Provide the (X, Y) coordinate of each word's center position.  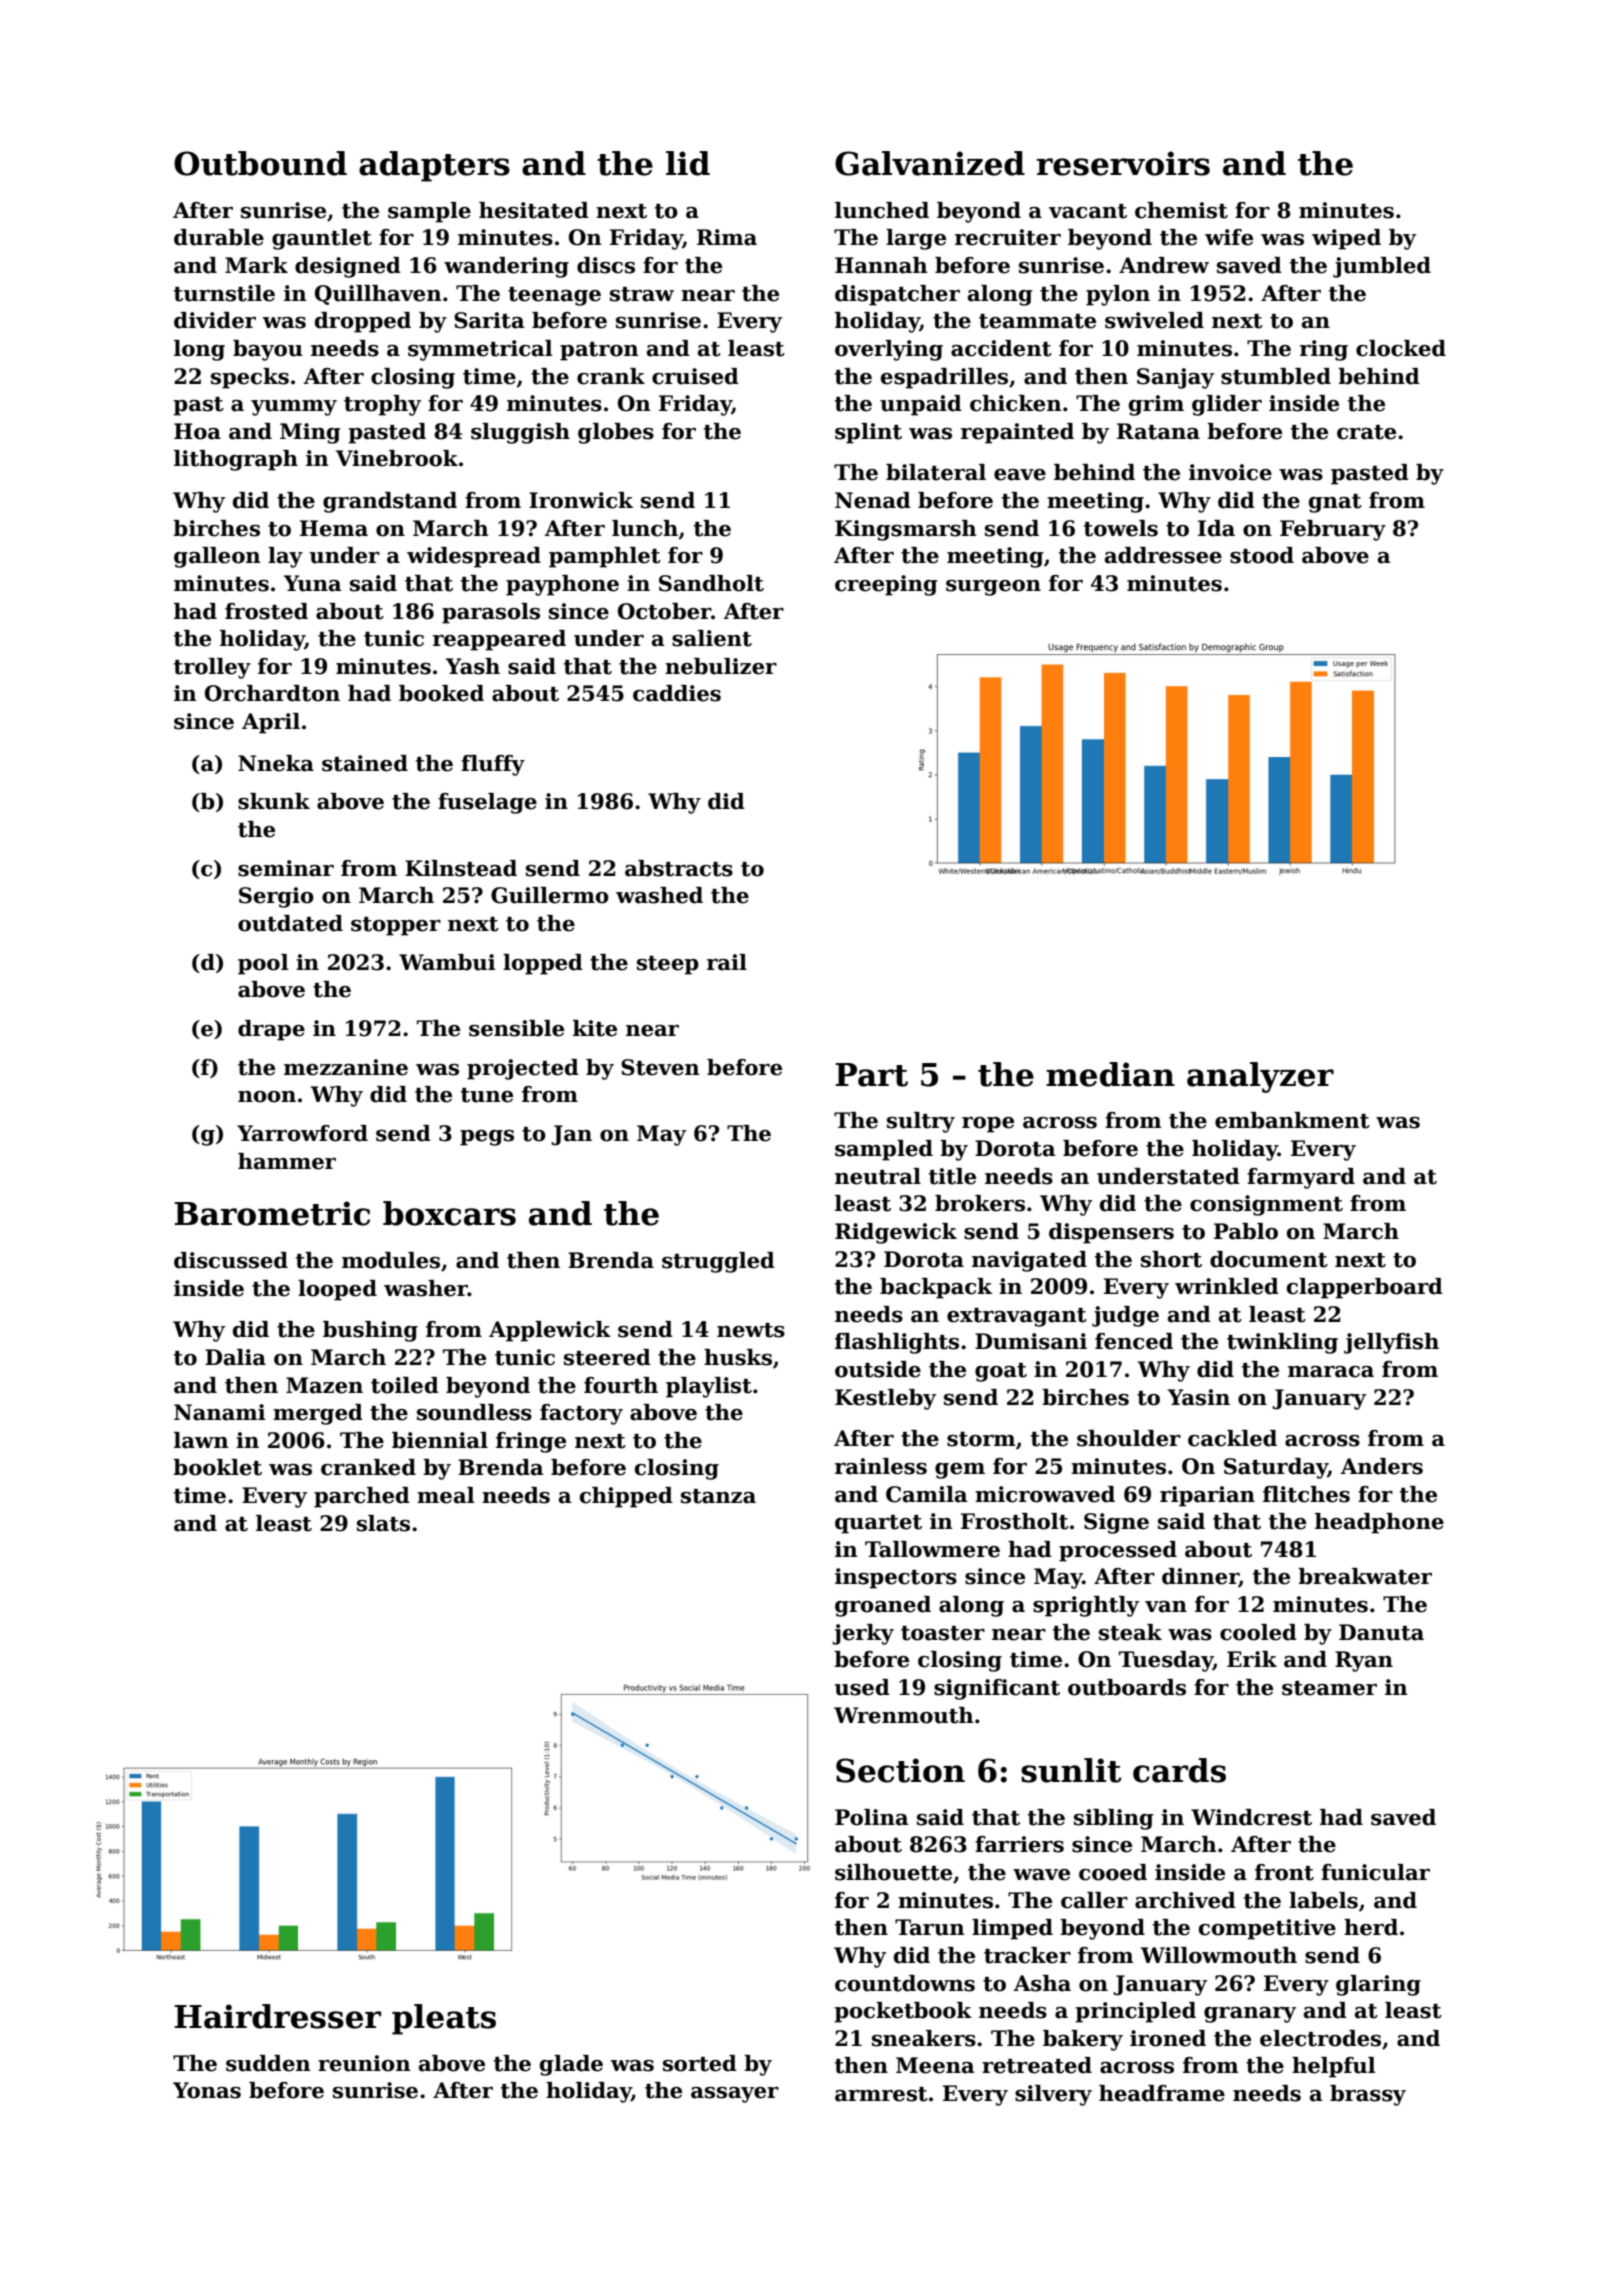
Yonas (207, 2090)
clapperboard (1365, 1288)
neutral (878, 1176)
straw (642, 294)
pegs (487, 1138)
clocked (1401, 348)
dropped (363, 322)
